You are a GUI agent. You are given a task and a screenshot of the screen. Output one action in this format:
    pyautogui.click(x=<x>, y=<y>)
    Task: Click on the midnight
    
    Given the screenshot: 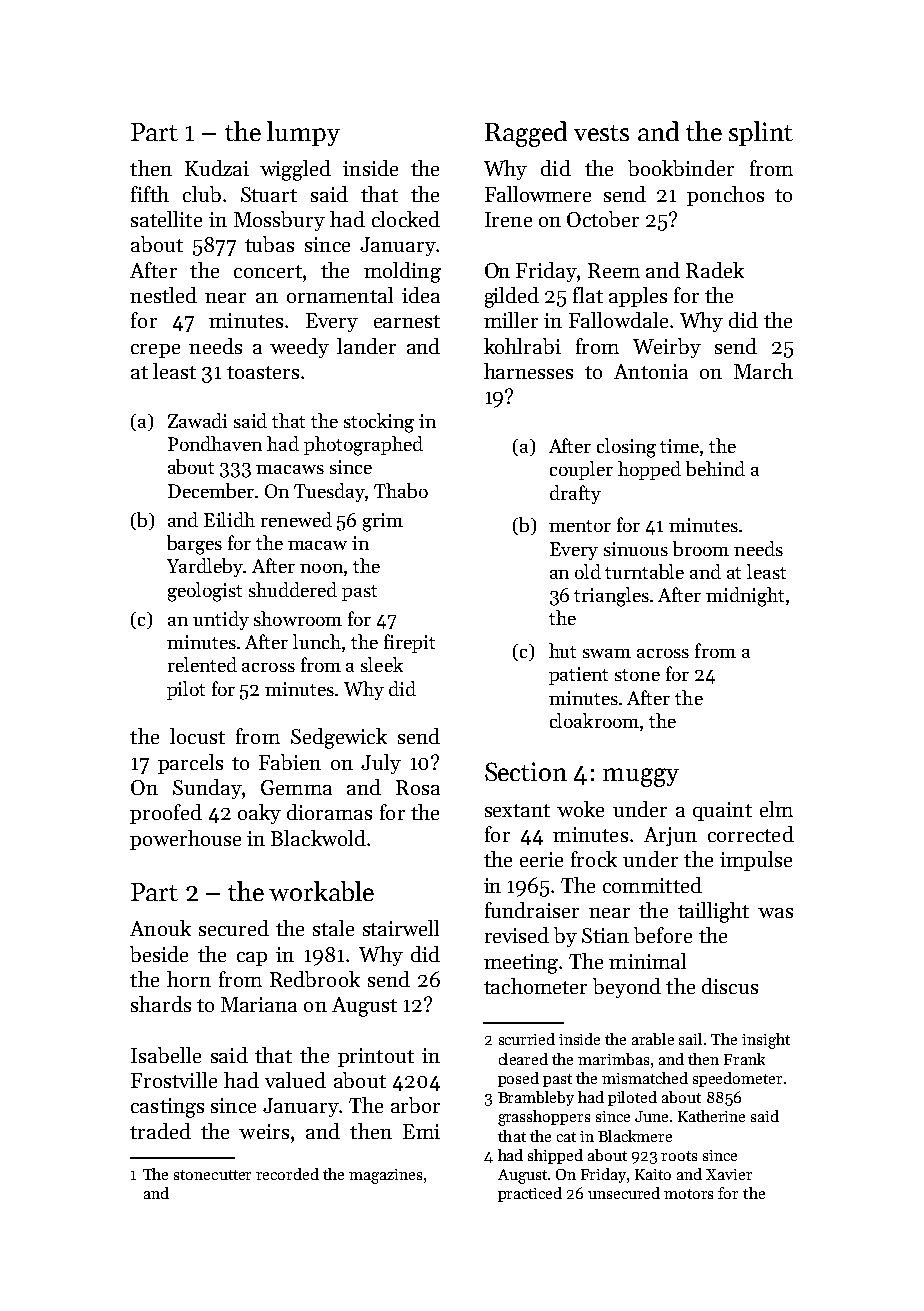 What is the action you would take?
    pyautogui.click(x=745, y=597)
